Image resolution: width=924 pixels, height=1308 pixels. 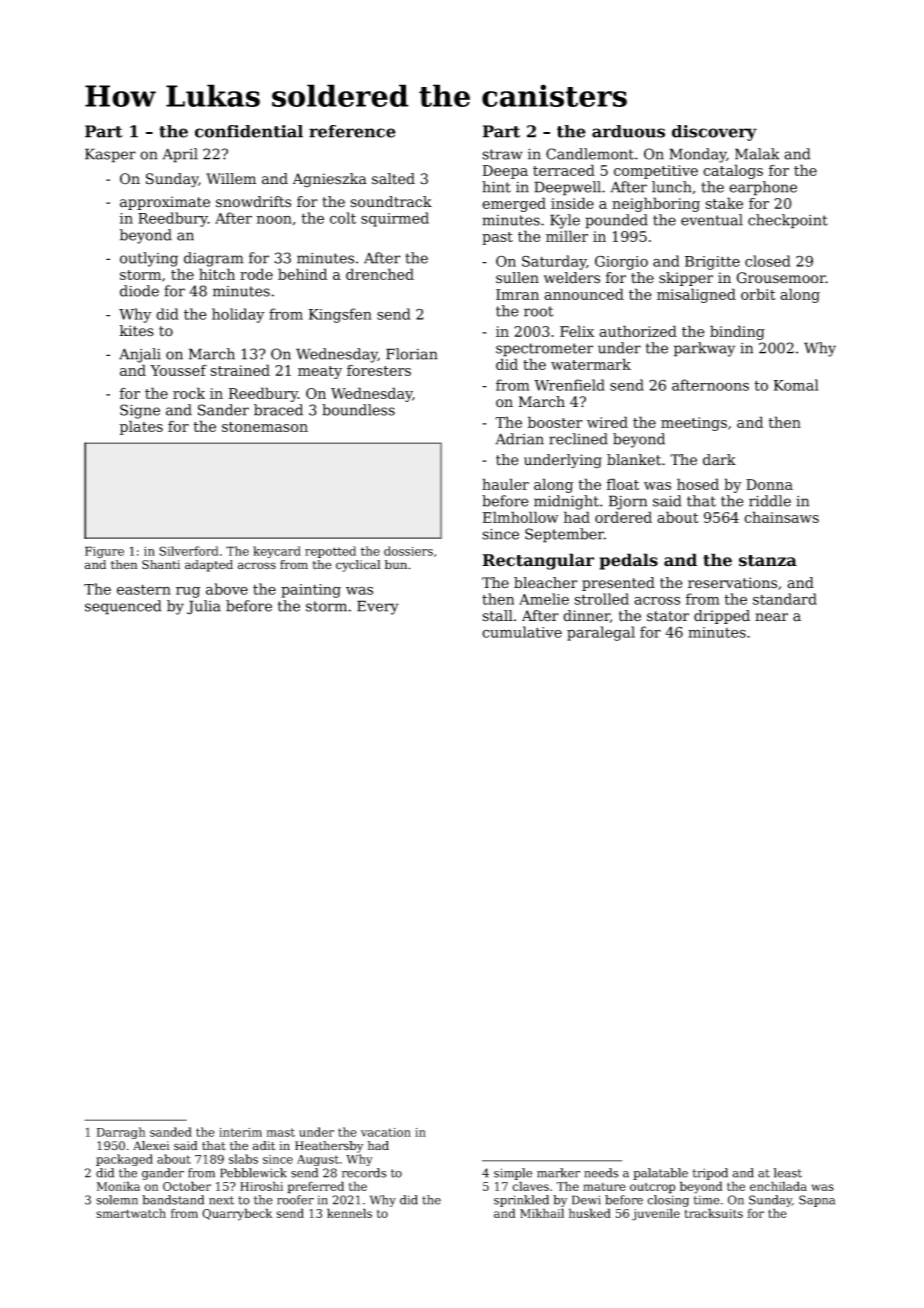 I want to click on records, so click(x=364, y=1173).
